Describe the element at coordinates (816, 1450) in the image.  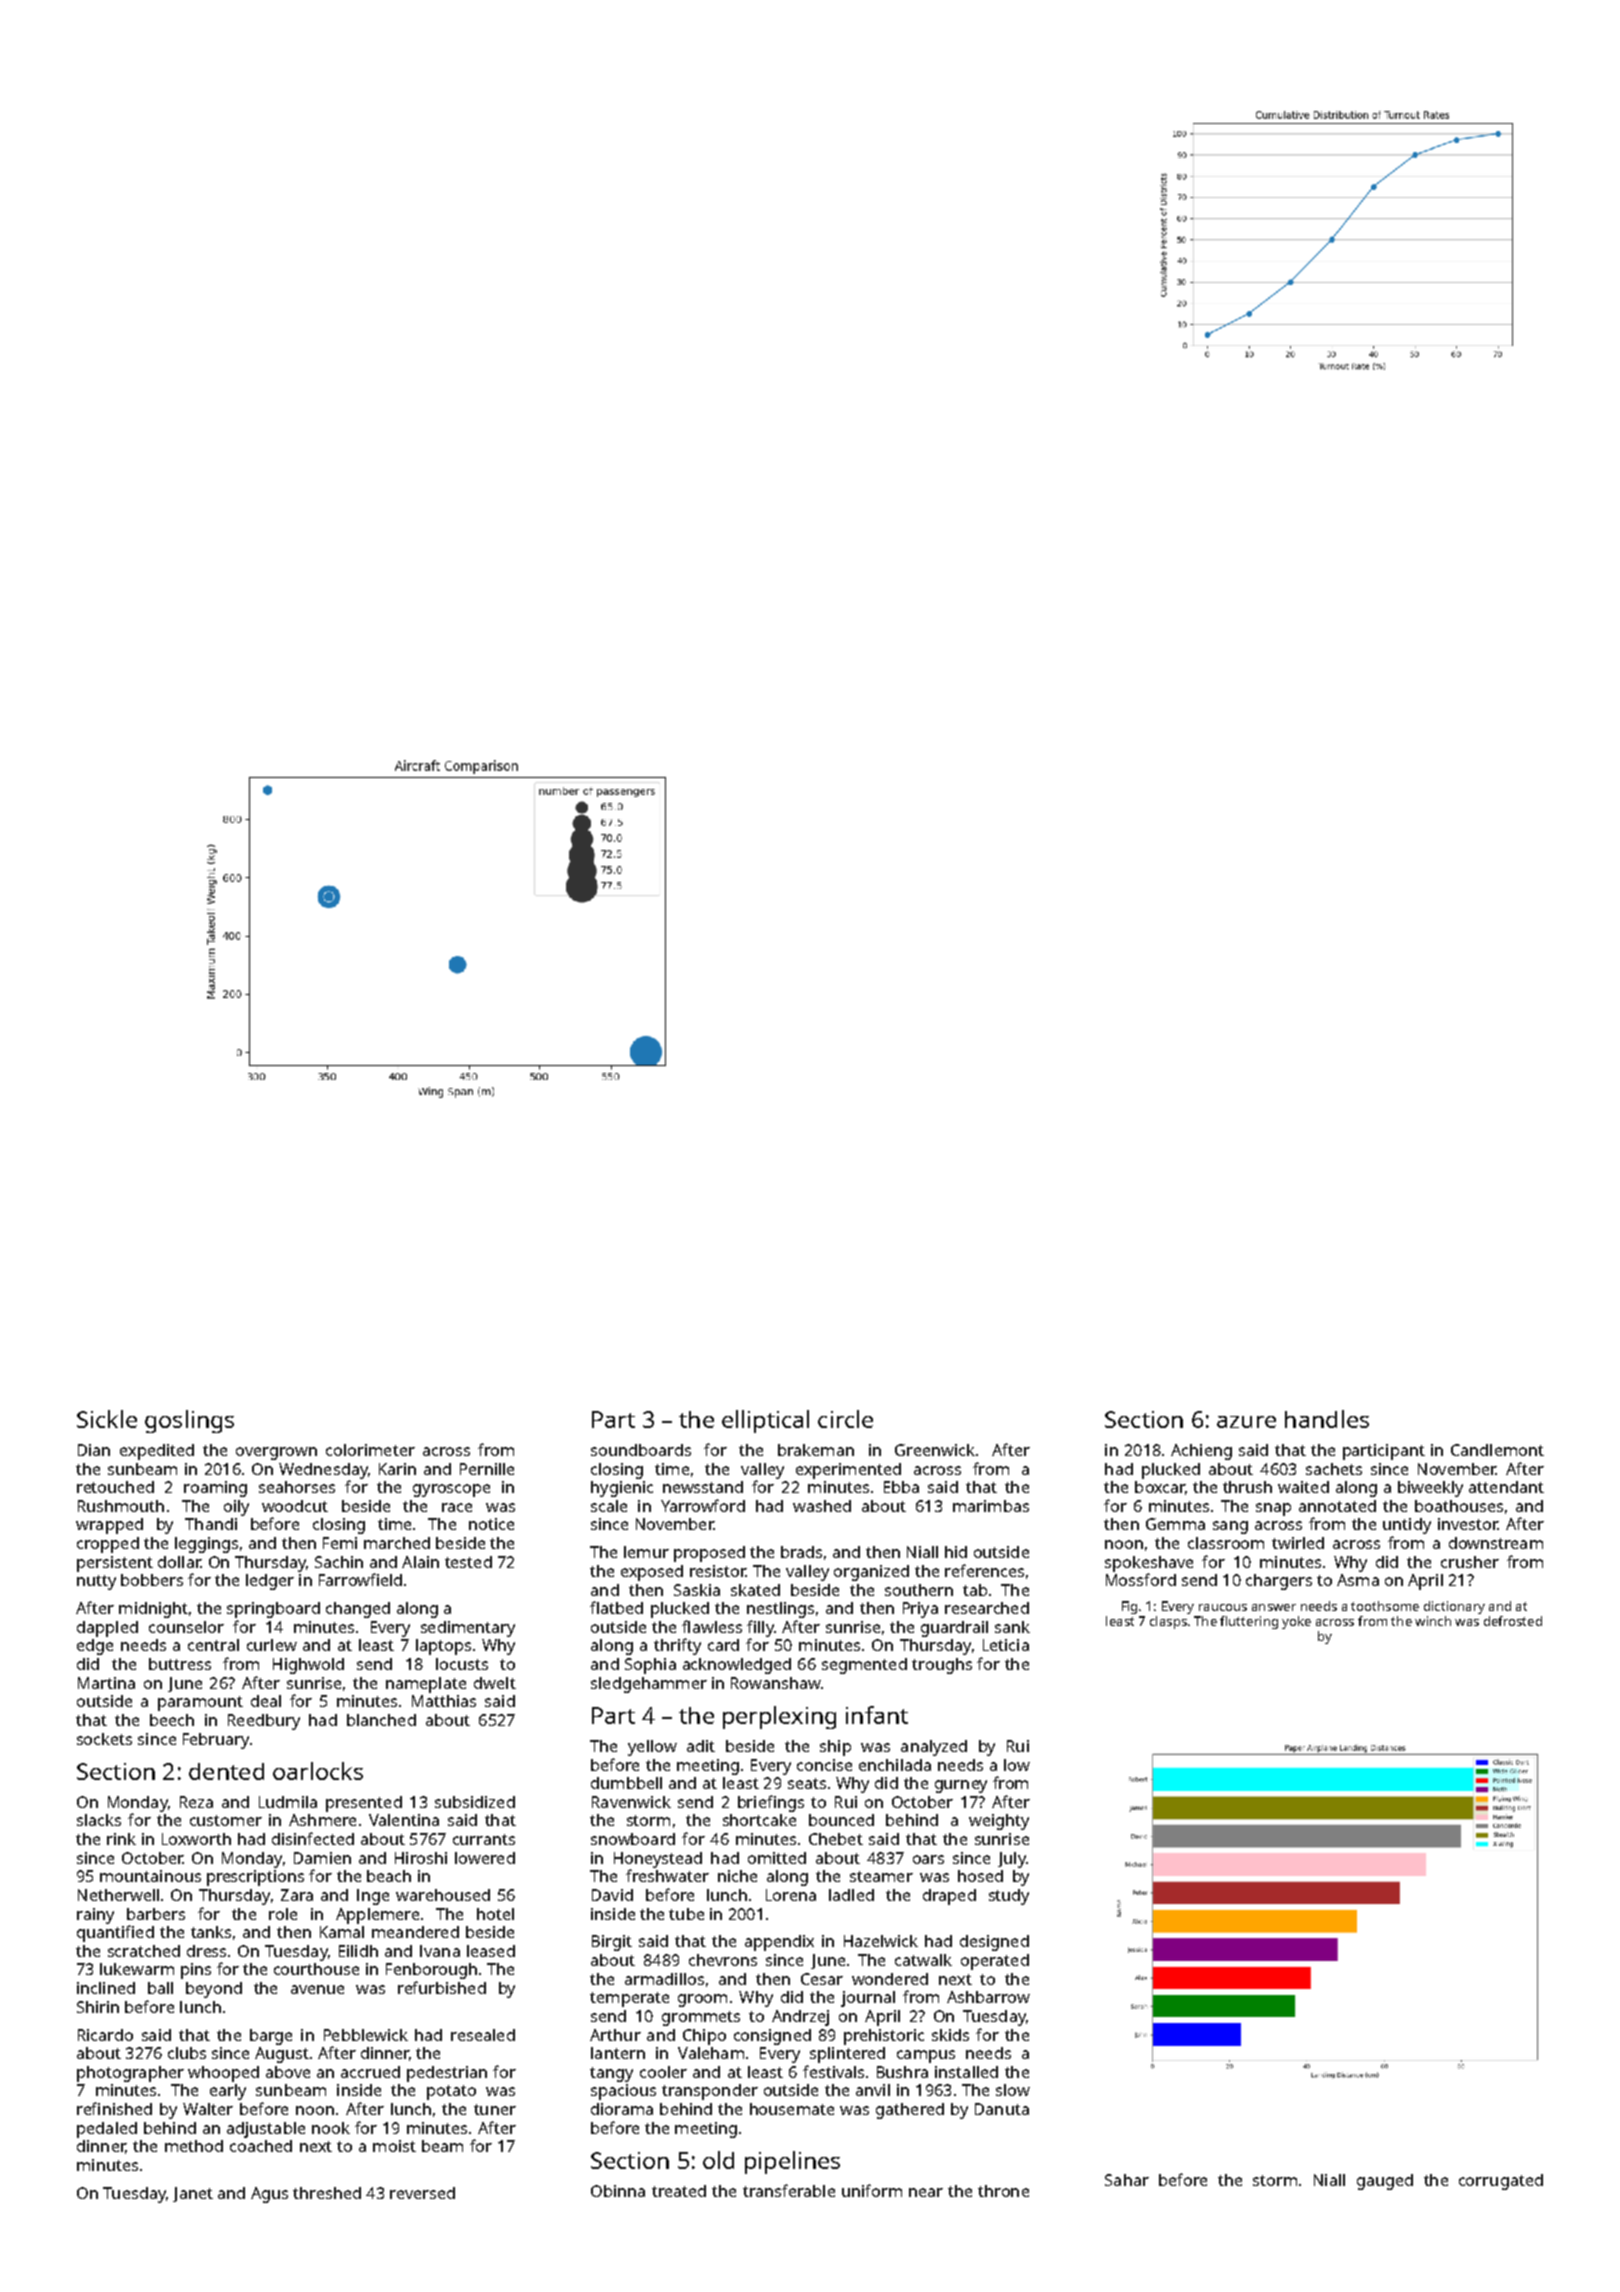
I see `brakeman` at that location.
